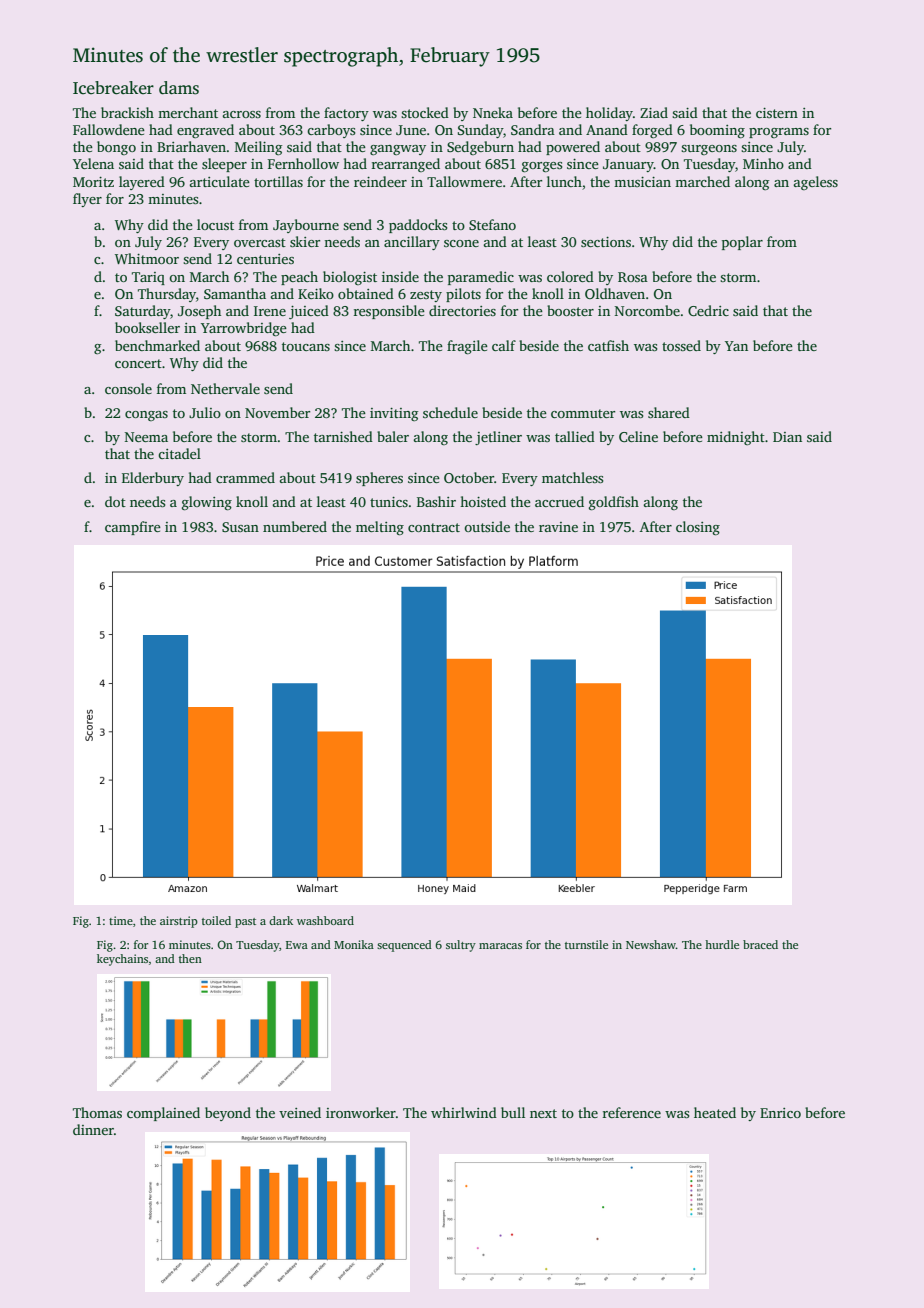  Describe the element at coordinates (698, 528) in the screenshot. I see `closing` at that location.
